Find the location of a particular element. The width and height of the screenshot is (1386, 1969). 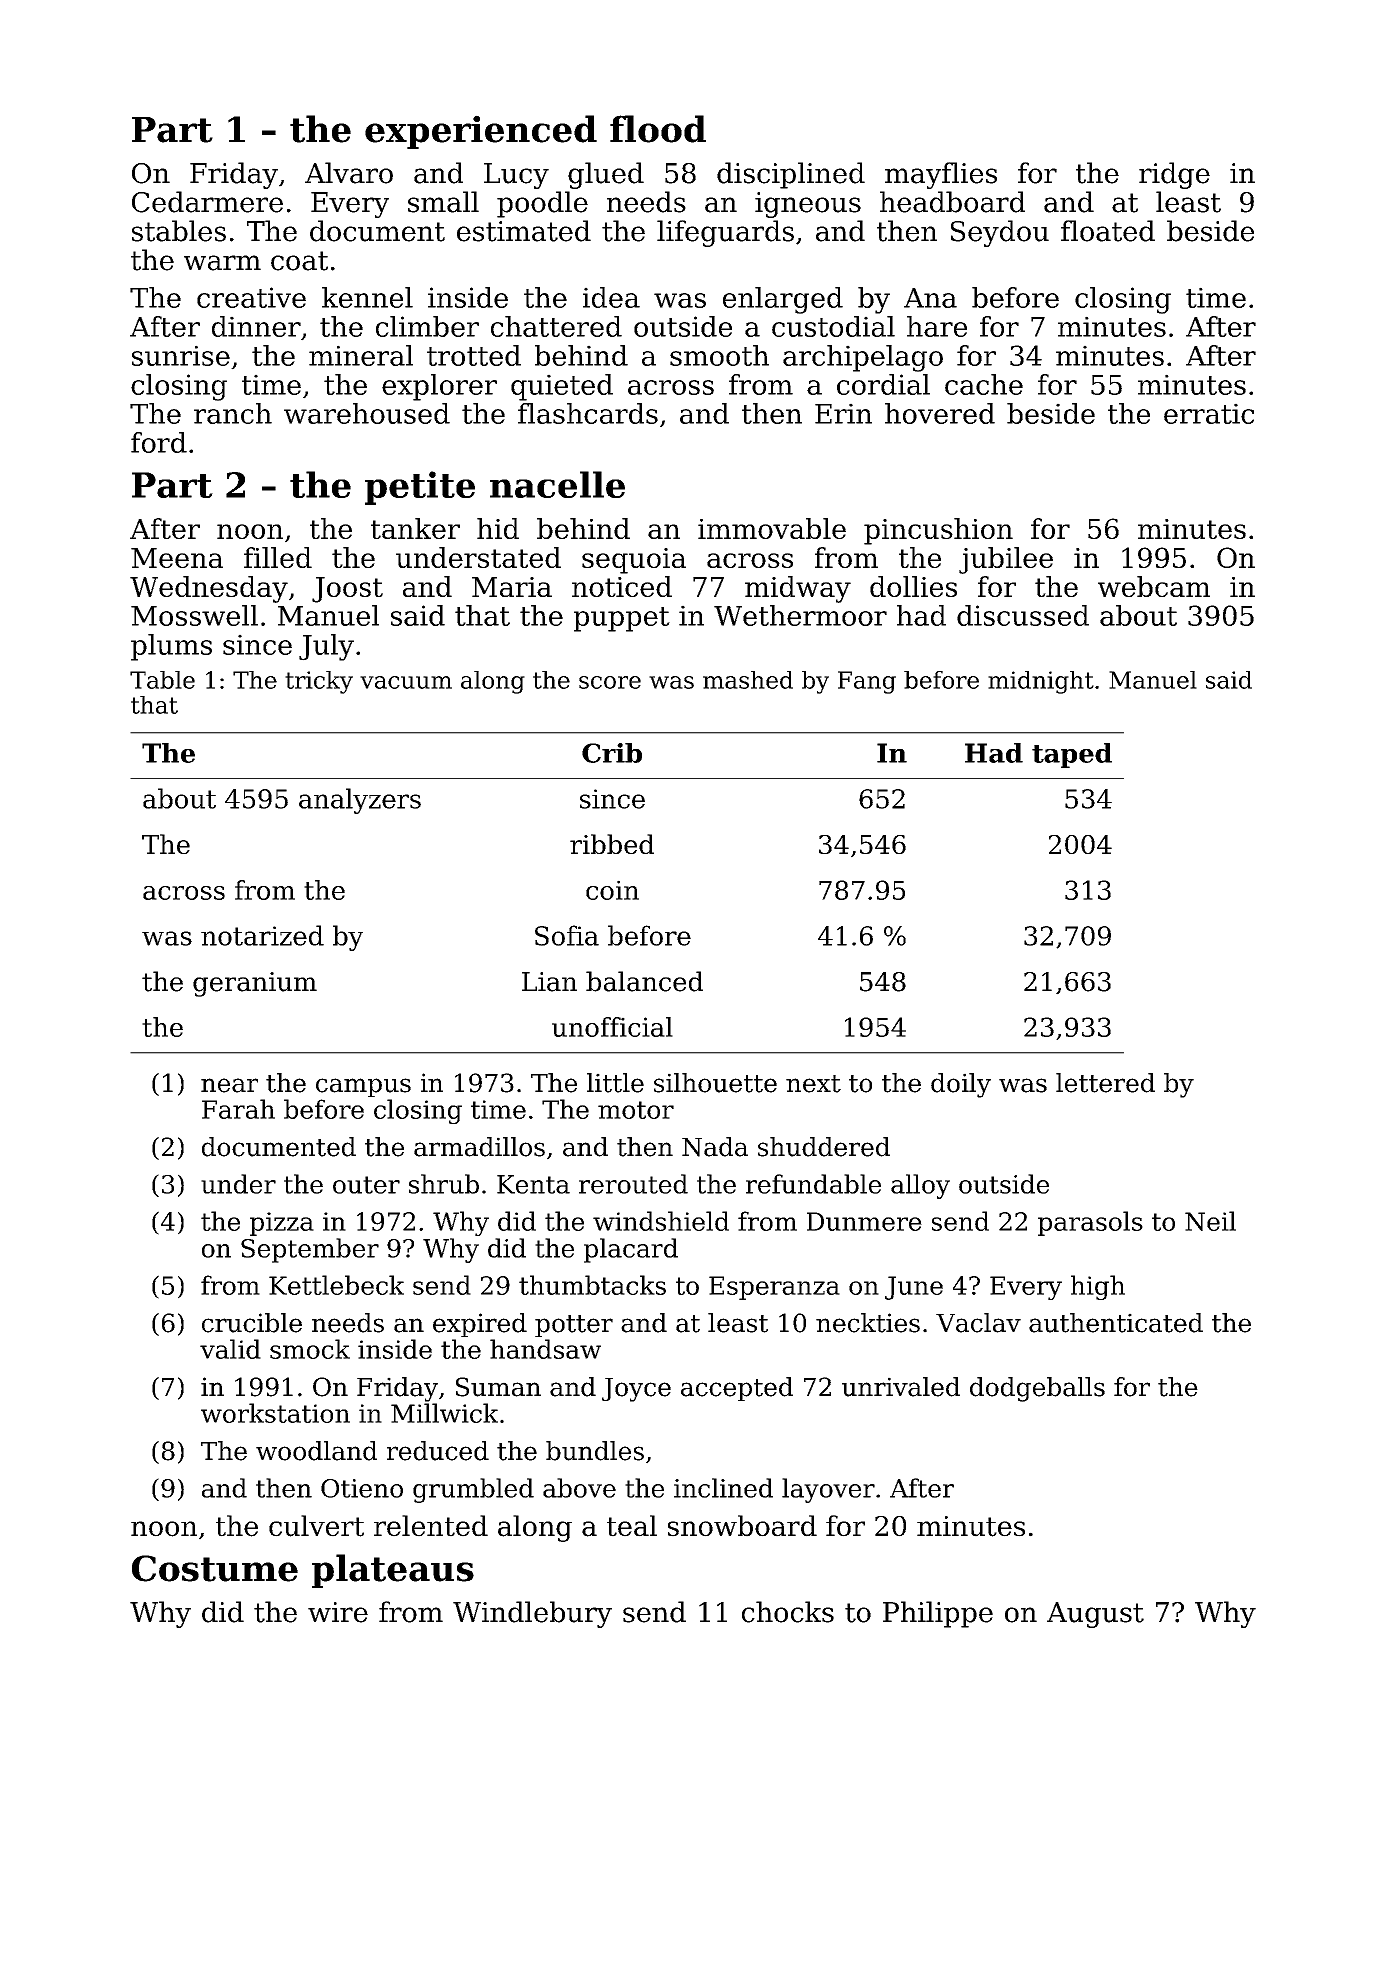

mayflies is located at coordinates (941, 175).
